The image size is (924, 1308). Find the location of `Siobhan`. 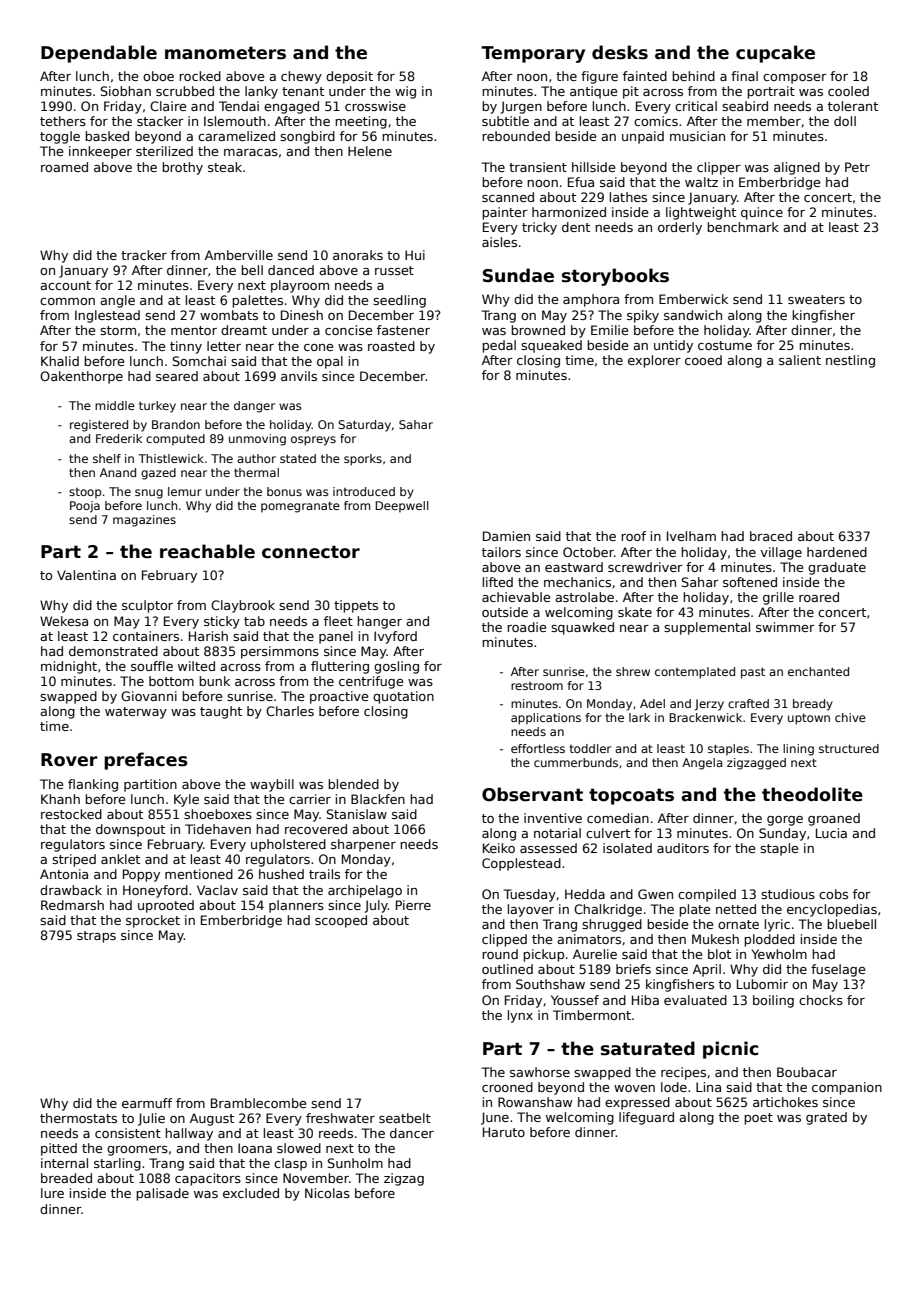

Siobhan is located at coordinates (126, 91).
